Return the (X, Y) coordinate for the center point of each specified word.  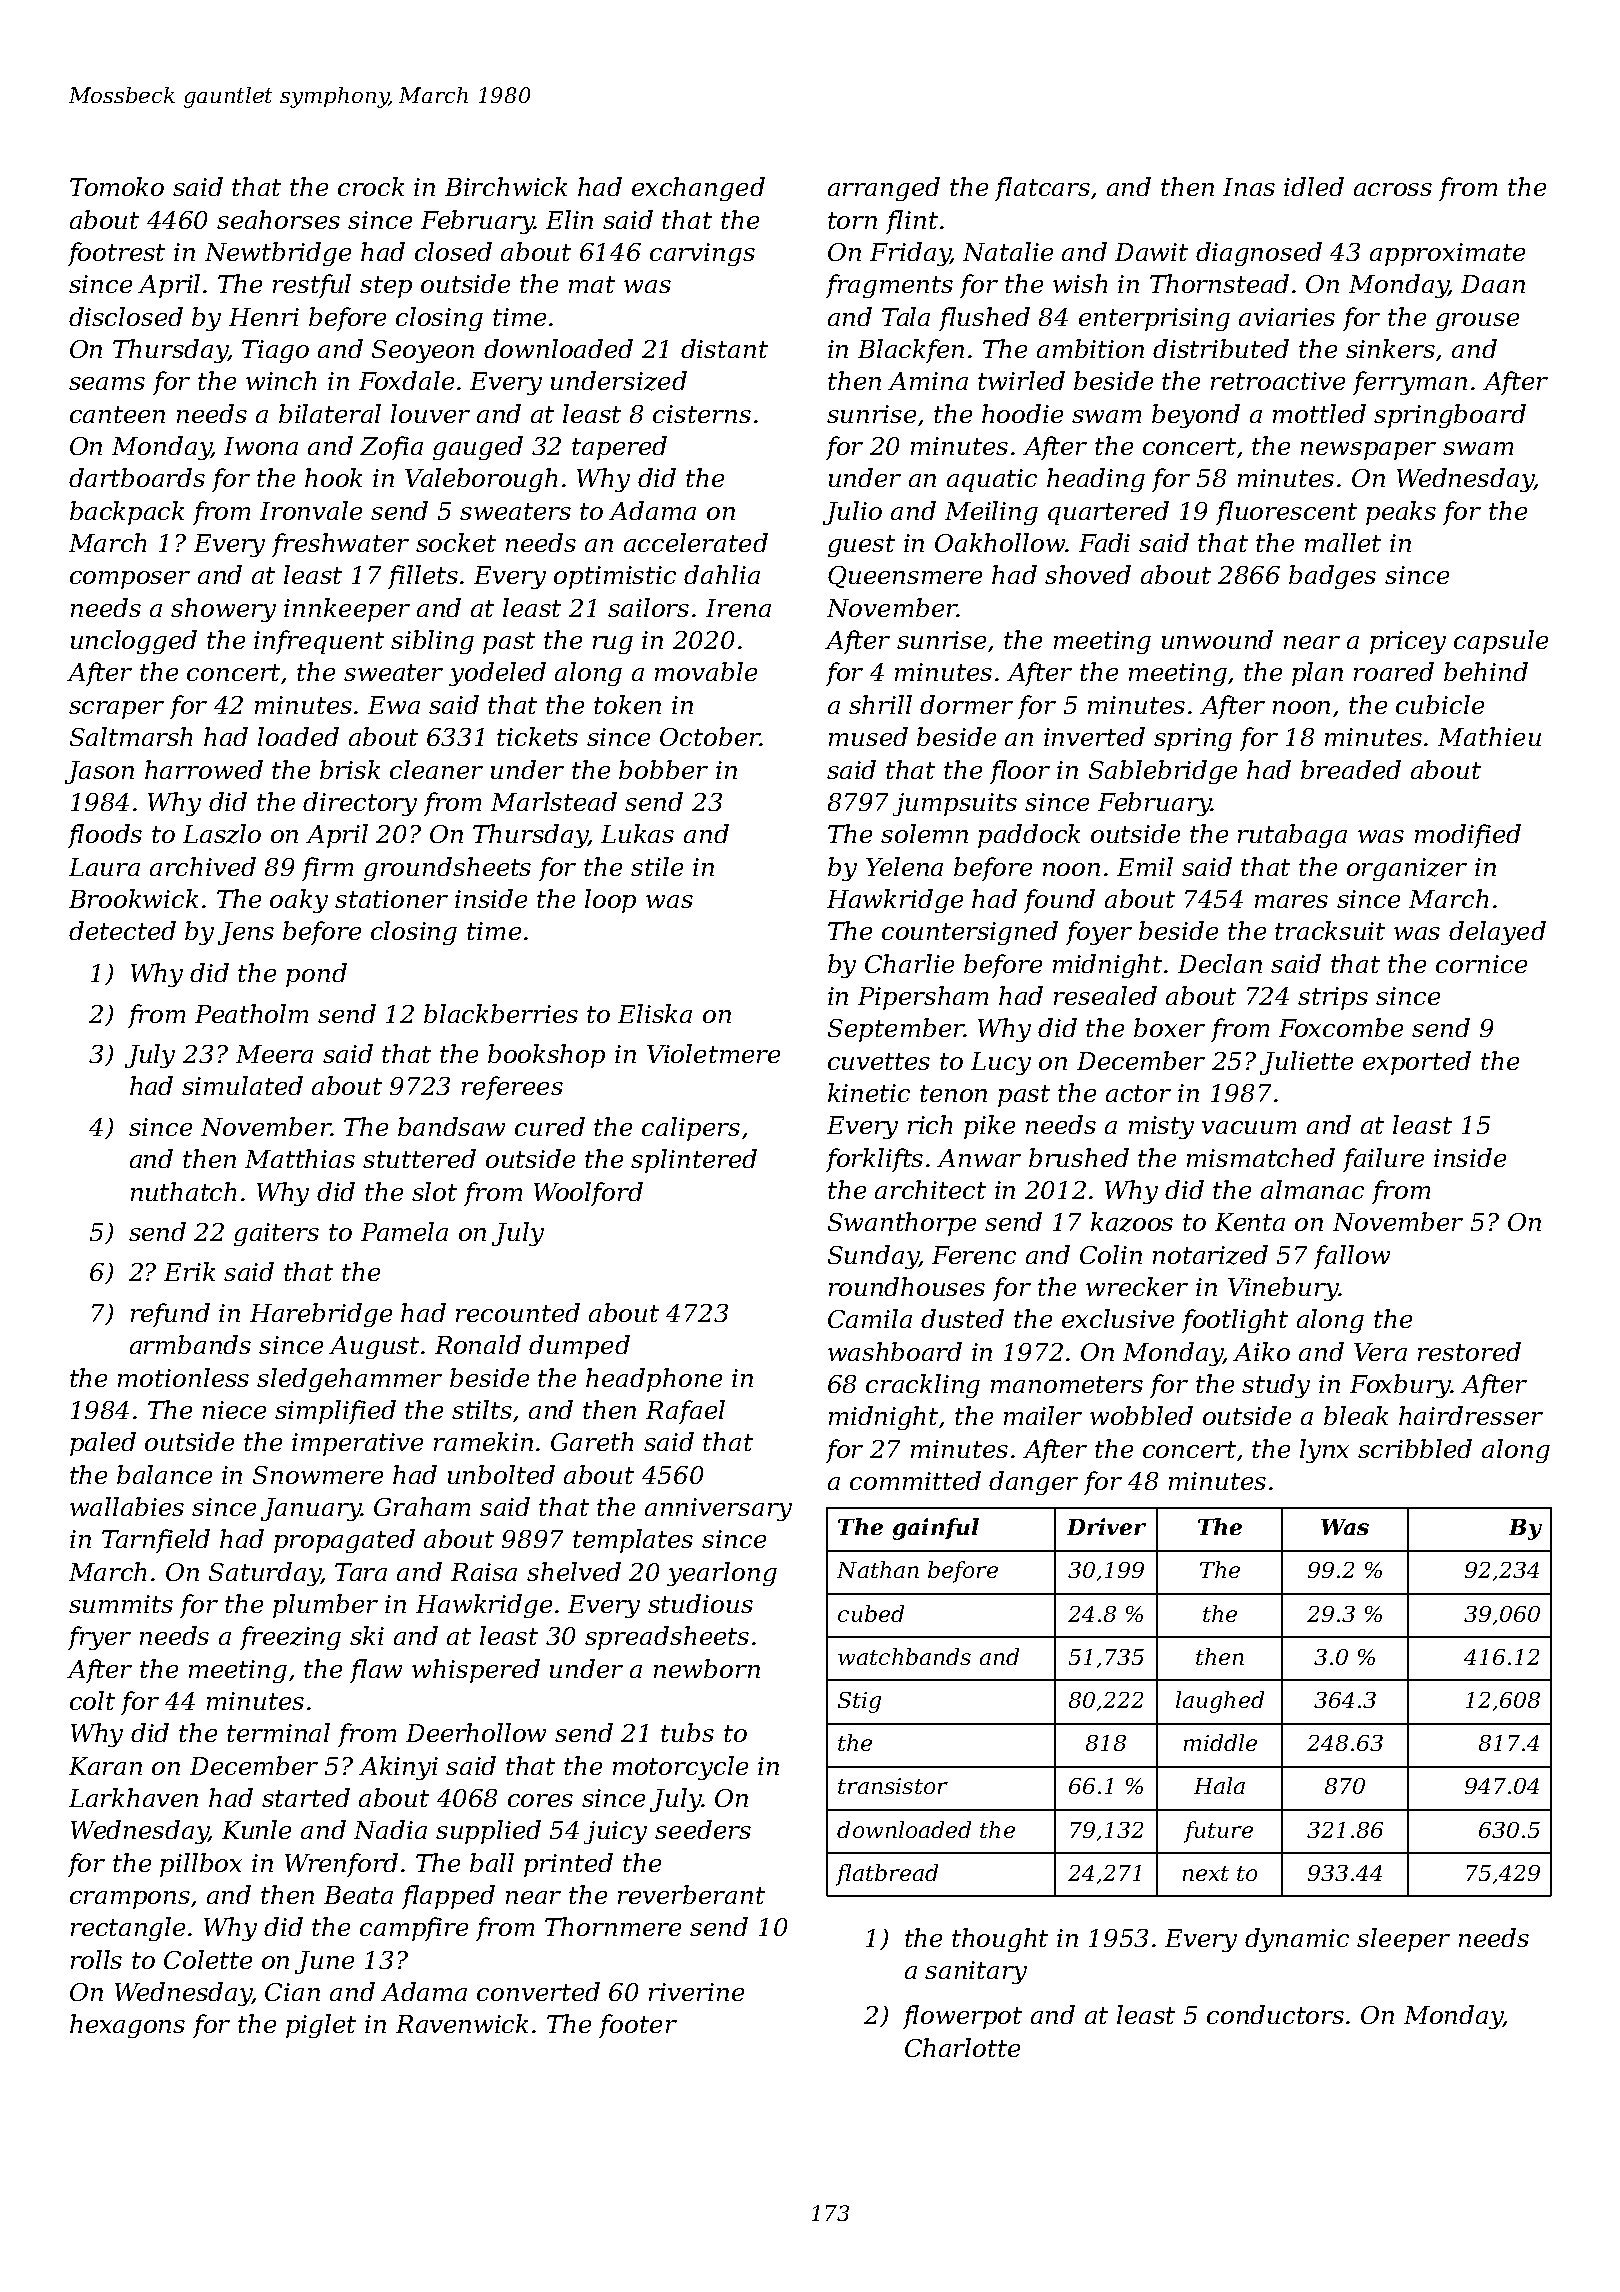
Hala (1219, 1785)
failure (1383, 1160)
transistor (893, 1786)
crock (371, 186)
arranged (884, 189)
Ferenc (974, 1255)
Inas (1249, 187)
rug (613, 645)
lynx (1324, 1451)
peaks (1401, 513)
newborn (707, 1668)
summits (121, 1604)
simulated (242, 1085)
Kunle (256, 1829)
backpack (127, 513)
